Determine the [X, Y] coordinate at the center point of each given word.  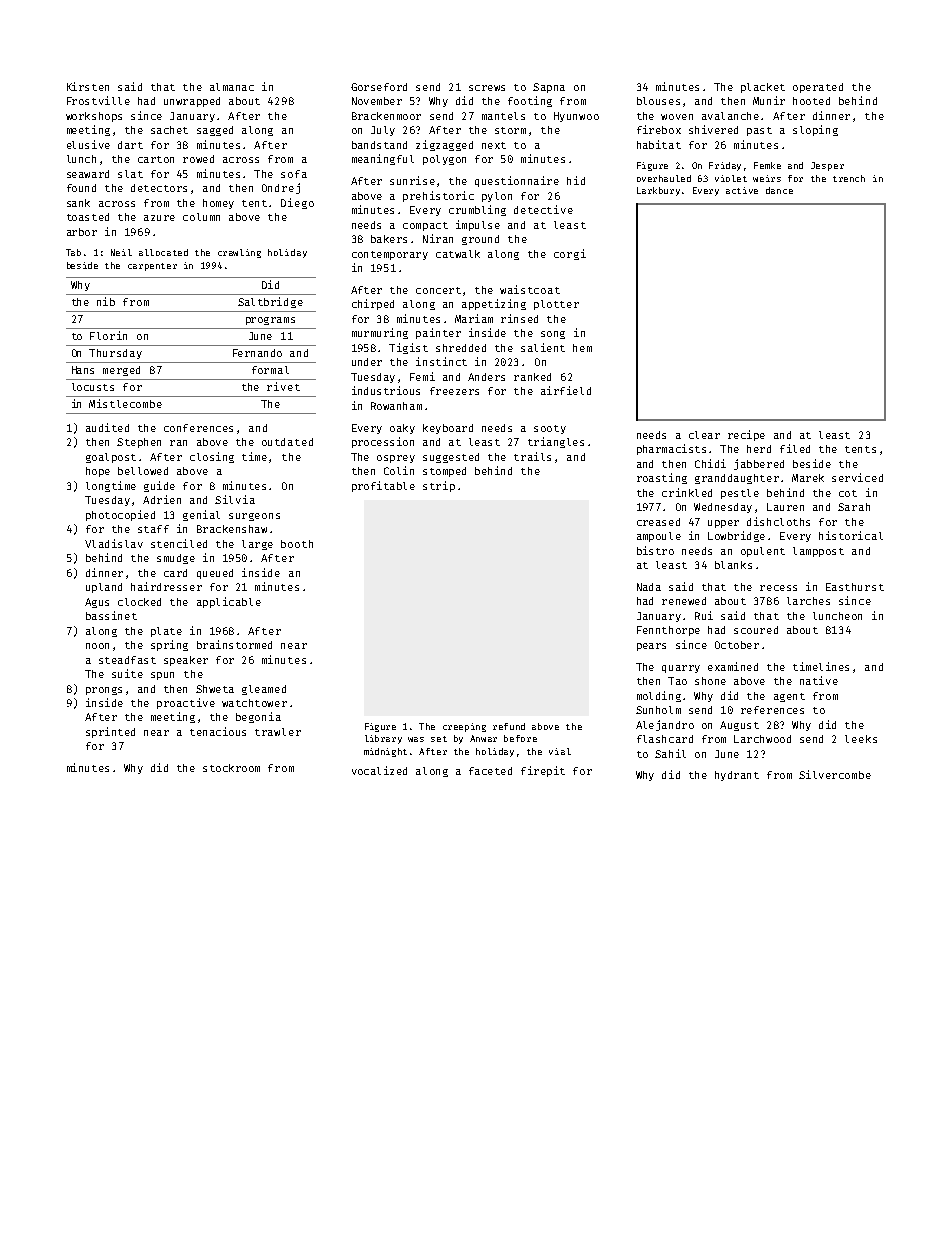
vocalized [379, 770]
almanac [232, 87]
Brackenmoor [386, 116]
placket [763, 88]
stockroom [231, 768]
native [819, 680]
